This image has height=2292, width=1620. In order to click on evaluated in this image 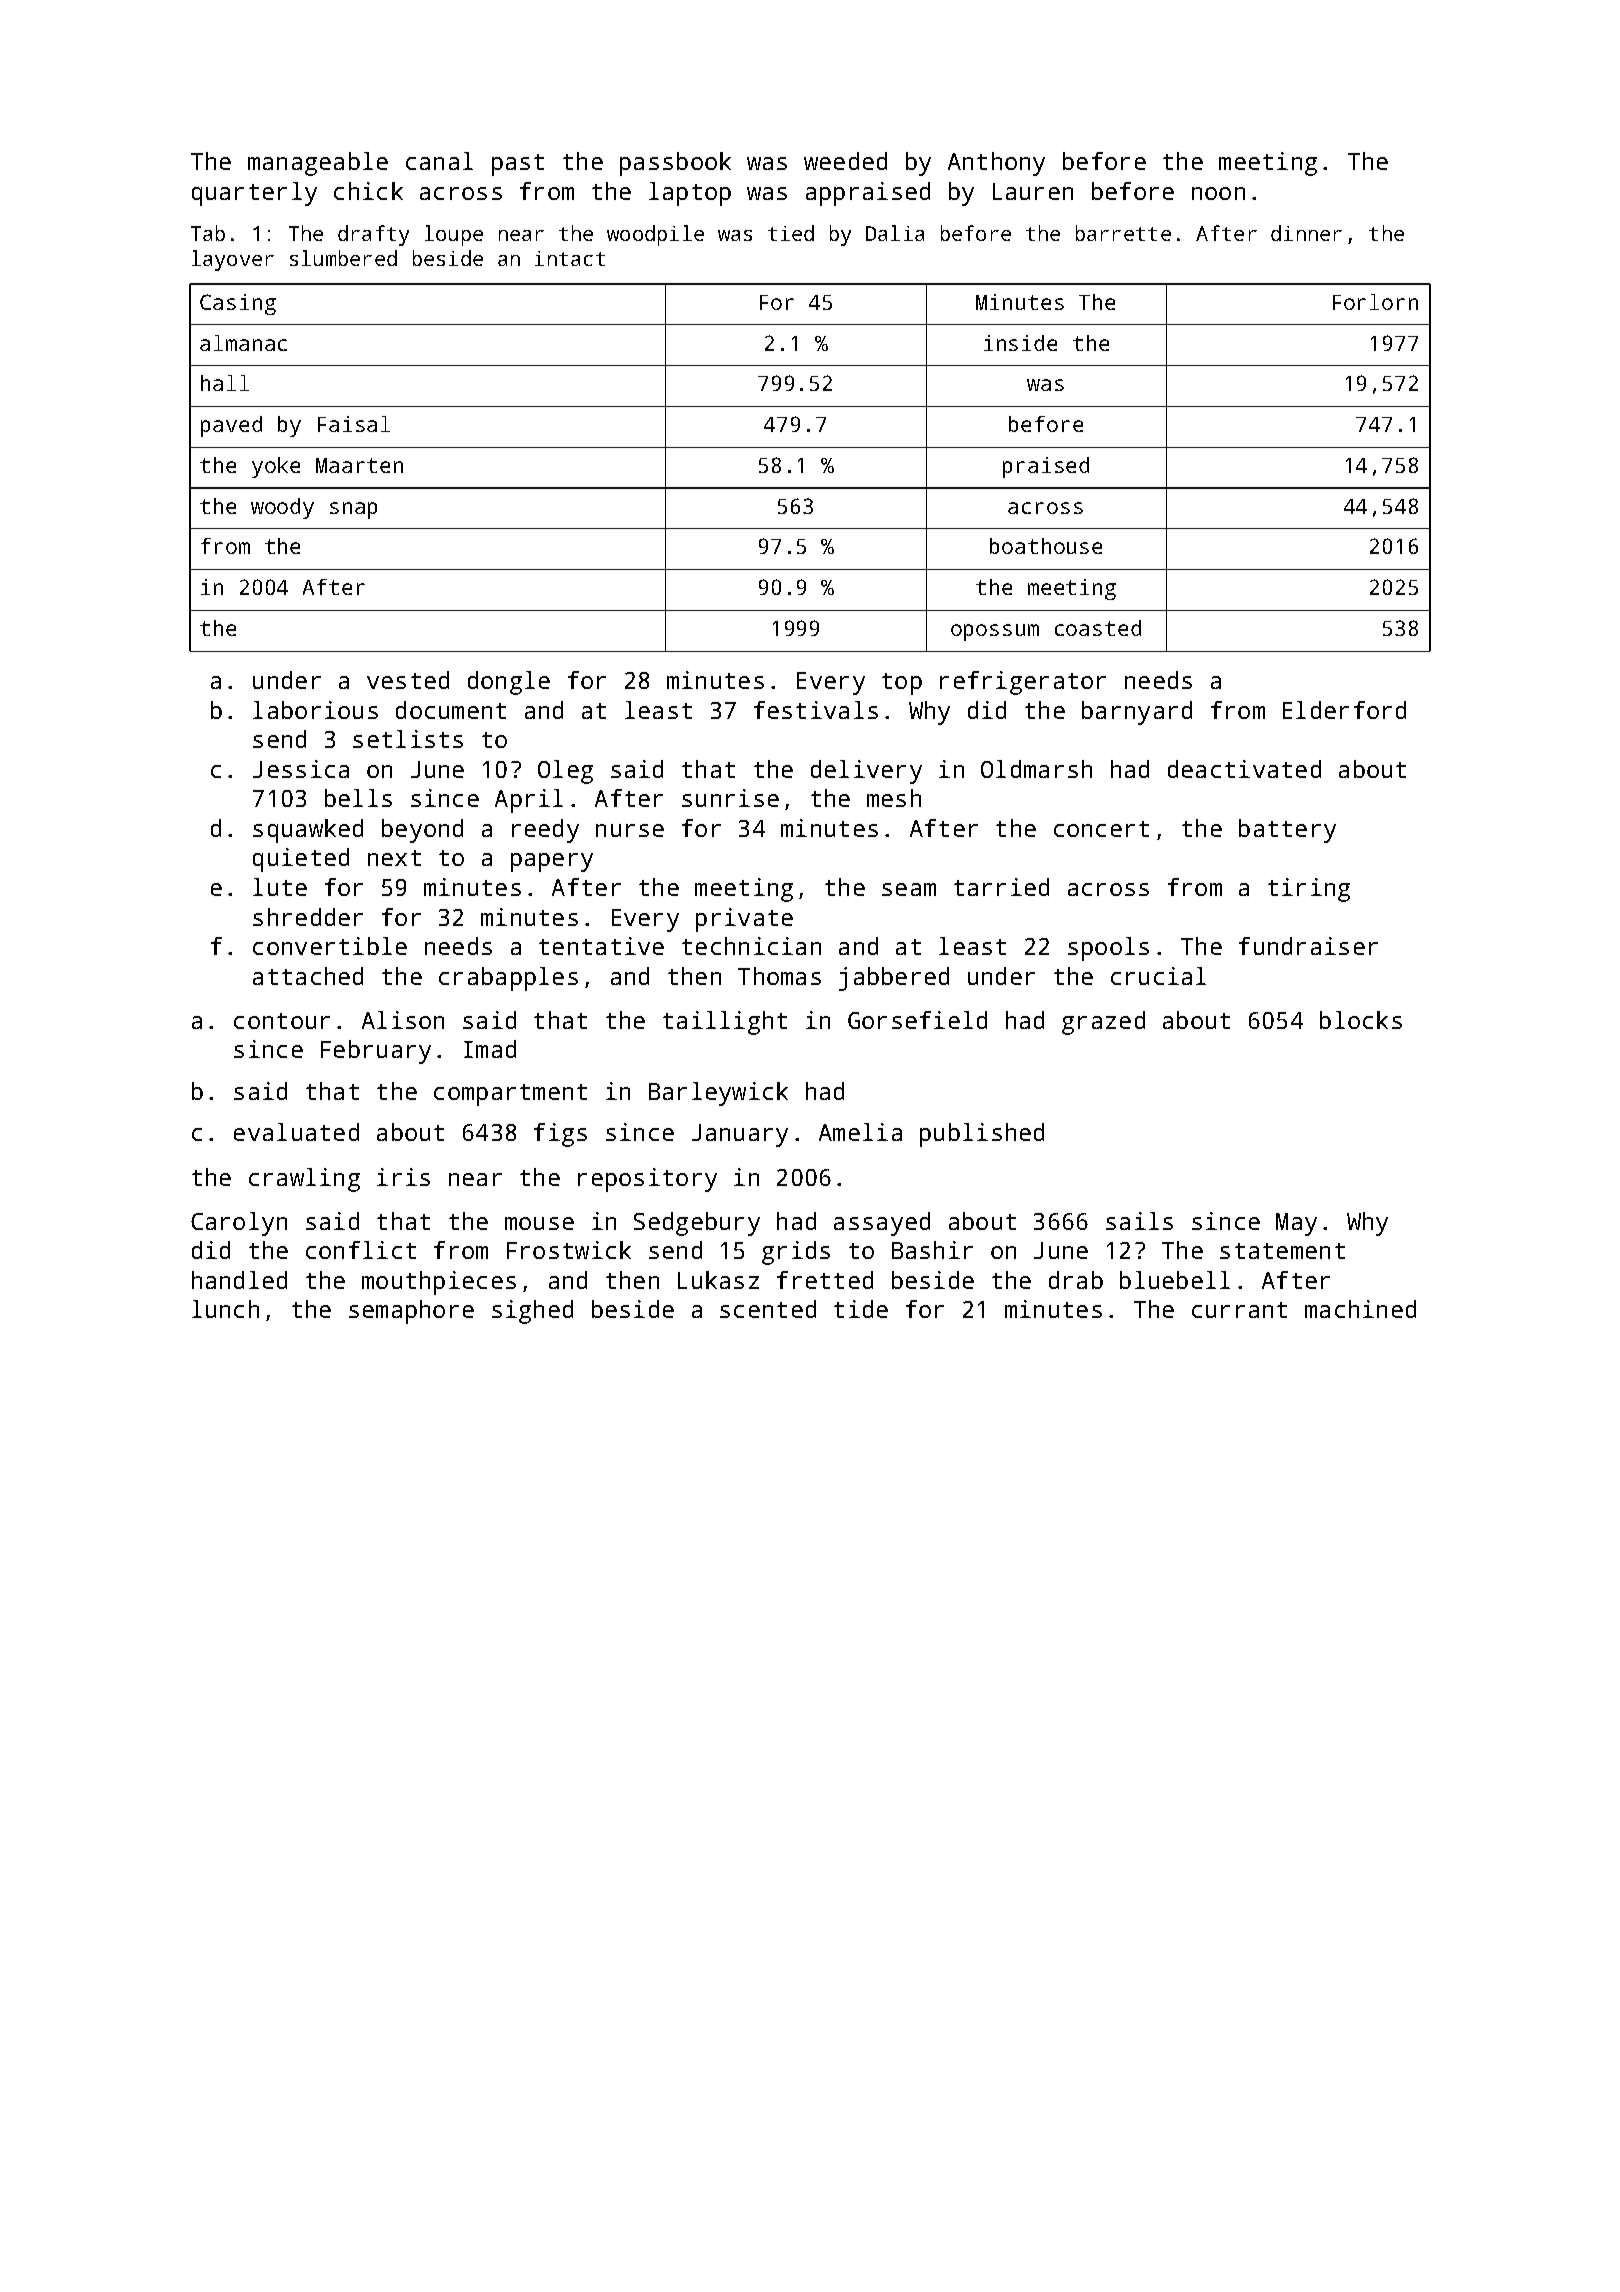, I will do `click(296, 1132)`.
